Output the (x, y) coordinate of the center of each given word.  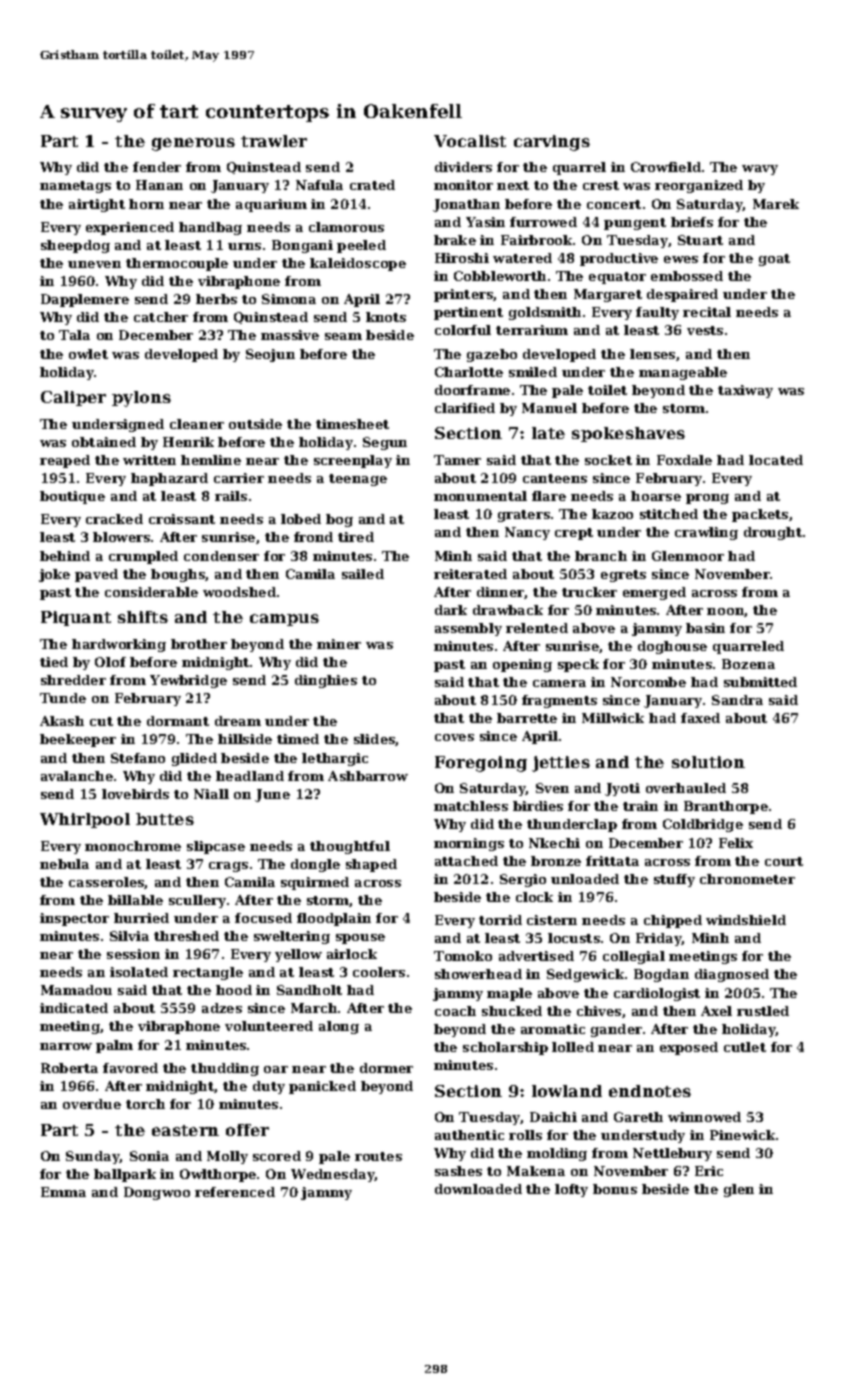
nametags (75, 187)
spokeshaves (628, 434)
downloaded (478, 1189)
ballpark (125, 1175)
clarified (465, 408)
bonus (615, 1189)
